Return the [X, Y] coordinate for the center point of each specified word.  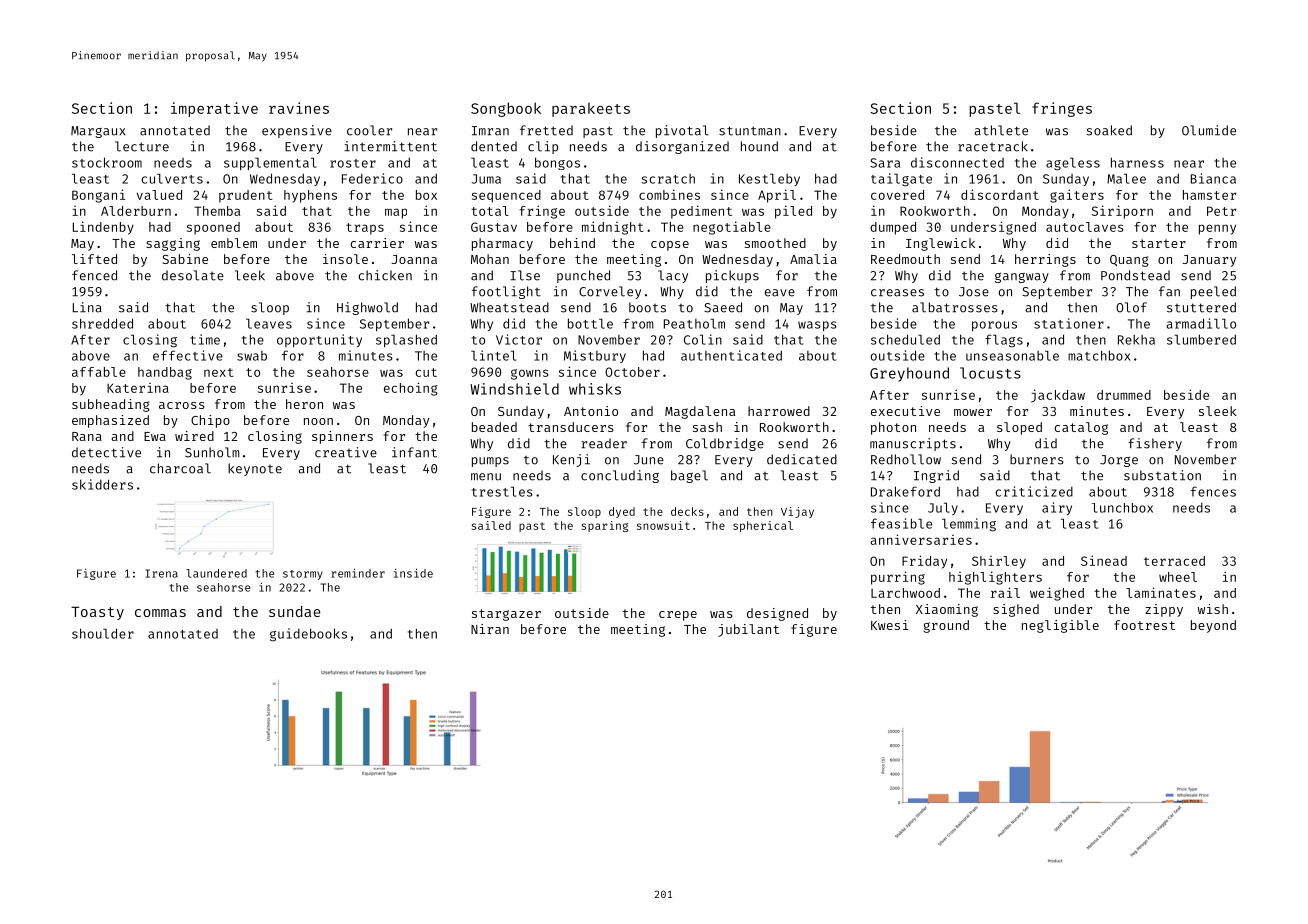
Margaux [98, 132]
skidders [102, 484]
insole [345, 259]
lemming [969, 525]
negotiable [732, 228]
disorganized [682, 147]
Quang [1129, 261]
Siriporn [1122, 212]
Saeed [723, 307]
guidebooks [308, 635]
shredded [102, 323]
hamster [1209, 195]
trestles [502, 491]
